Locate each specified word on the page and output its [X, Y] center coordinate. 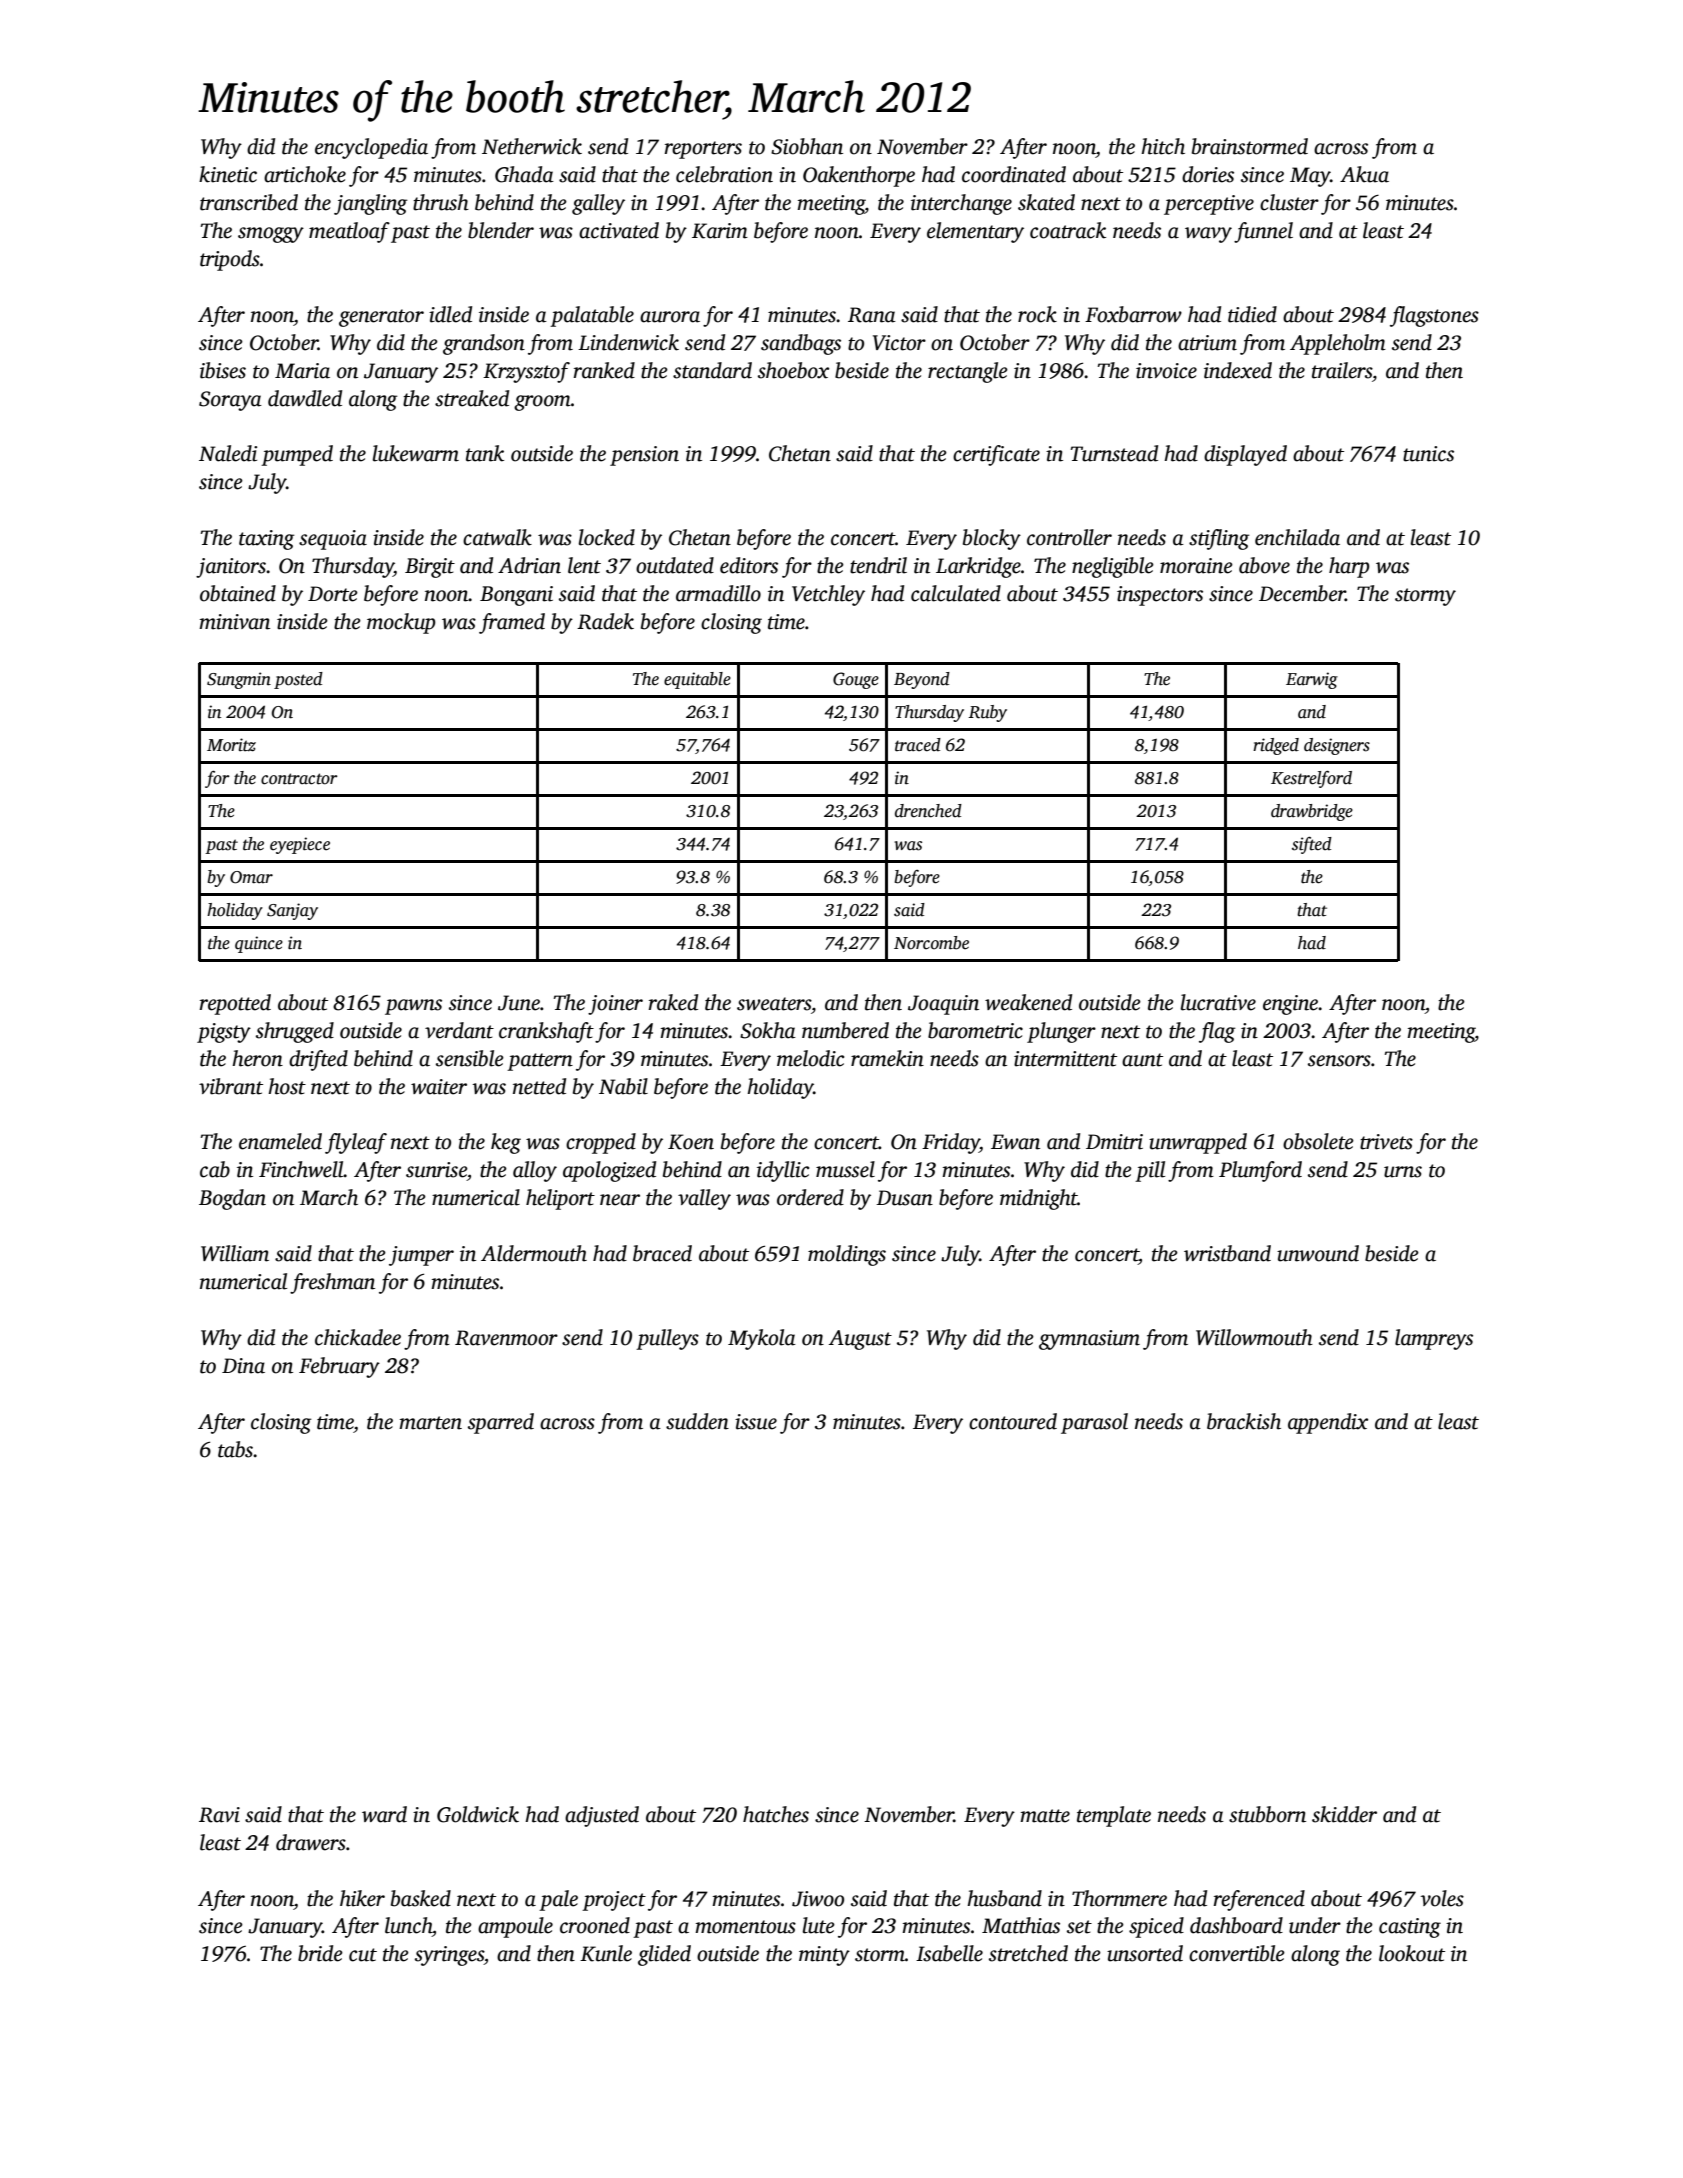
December [1302, 593]
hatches [776, 1814]
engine [1291, 1005]
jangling [371, 204]
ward [384, 1814]
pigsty [224, 1033]
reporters [703, 150]
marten [430, 1423]
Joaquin [943, 1005]
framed [512, 623]
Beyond [922, 680]
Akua [1364, 174]
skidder [1344, 1814]
